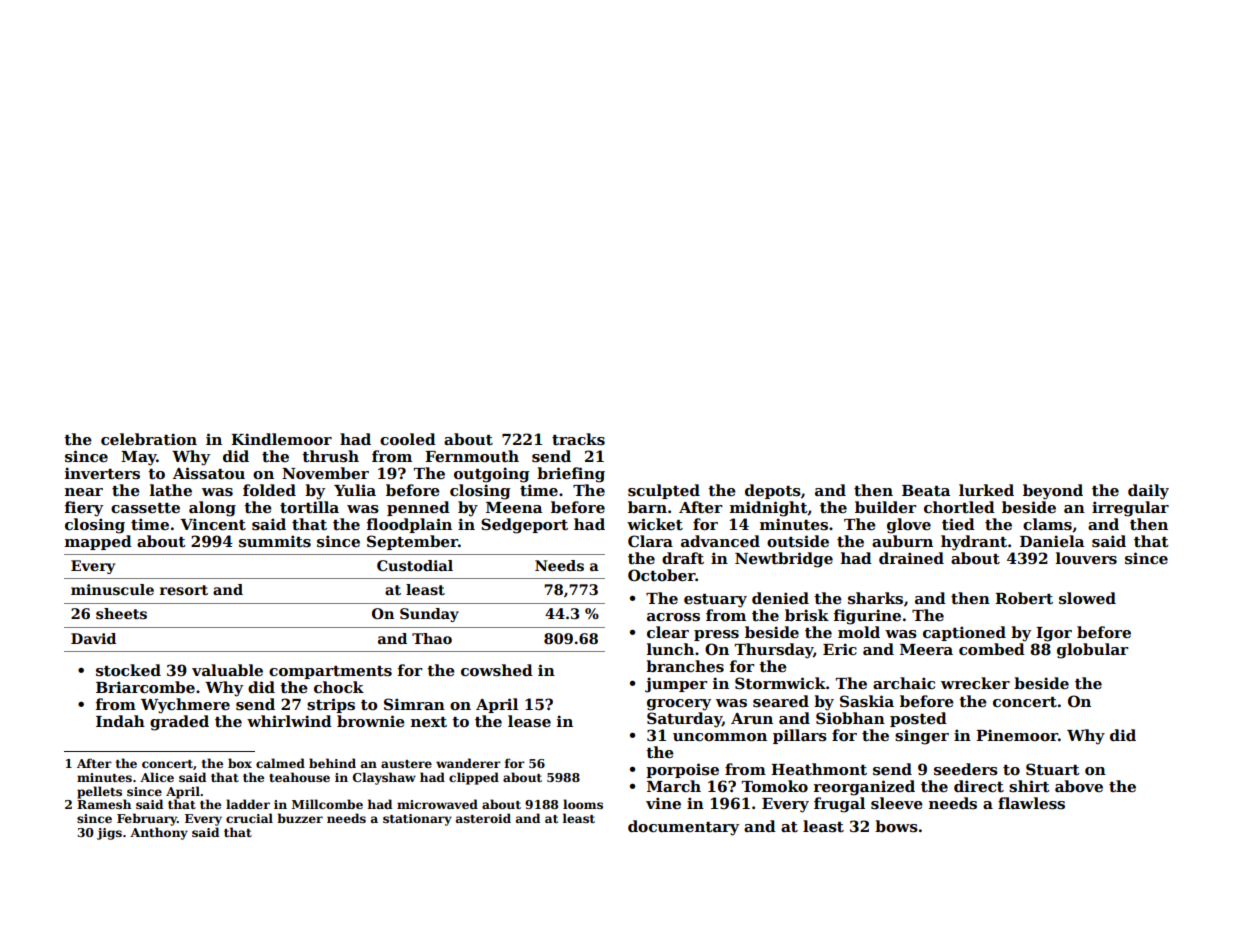 The height and width of the page is (952, 1233). I want to click on bows, so click(896, 826).
